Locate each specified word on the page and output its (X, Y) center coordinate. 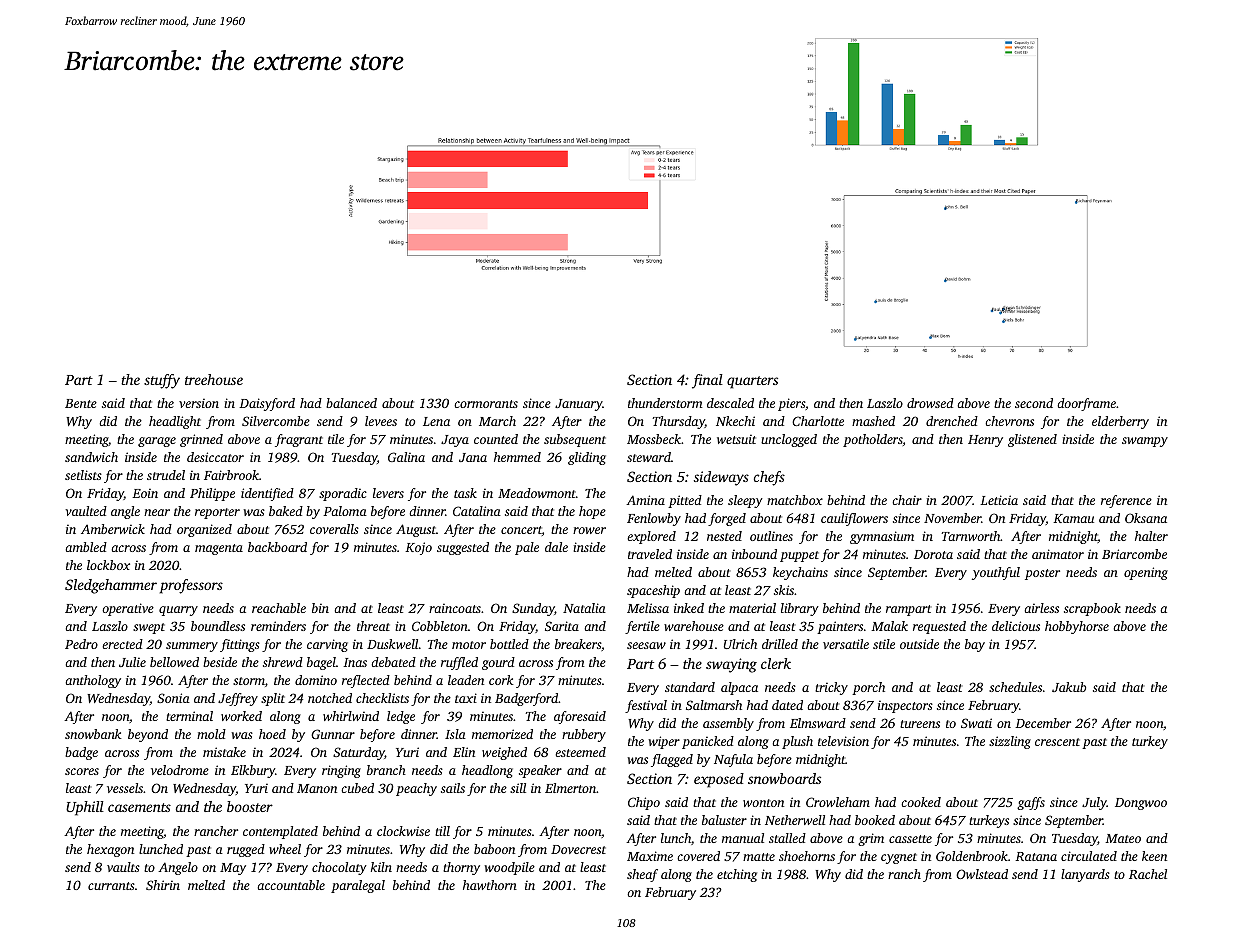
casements (139, 807)
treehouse (214, 379)
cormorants (486, 404)
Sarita (562, 626)
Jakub (1069, 687)
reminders (278, 626)
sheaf (642, 875)
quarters (752, 382)
